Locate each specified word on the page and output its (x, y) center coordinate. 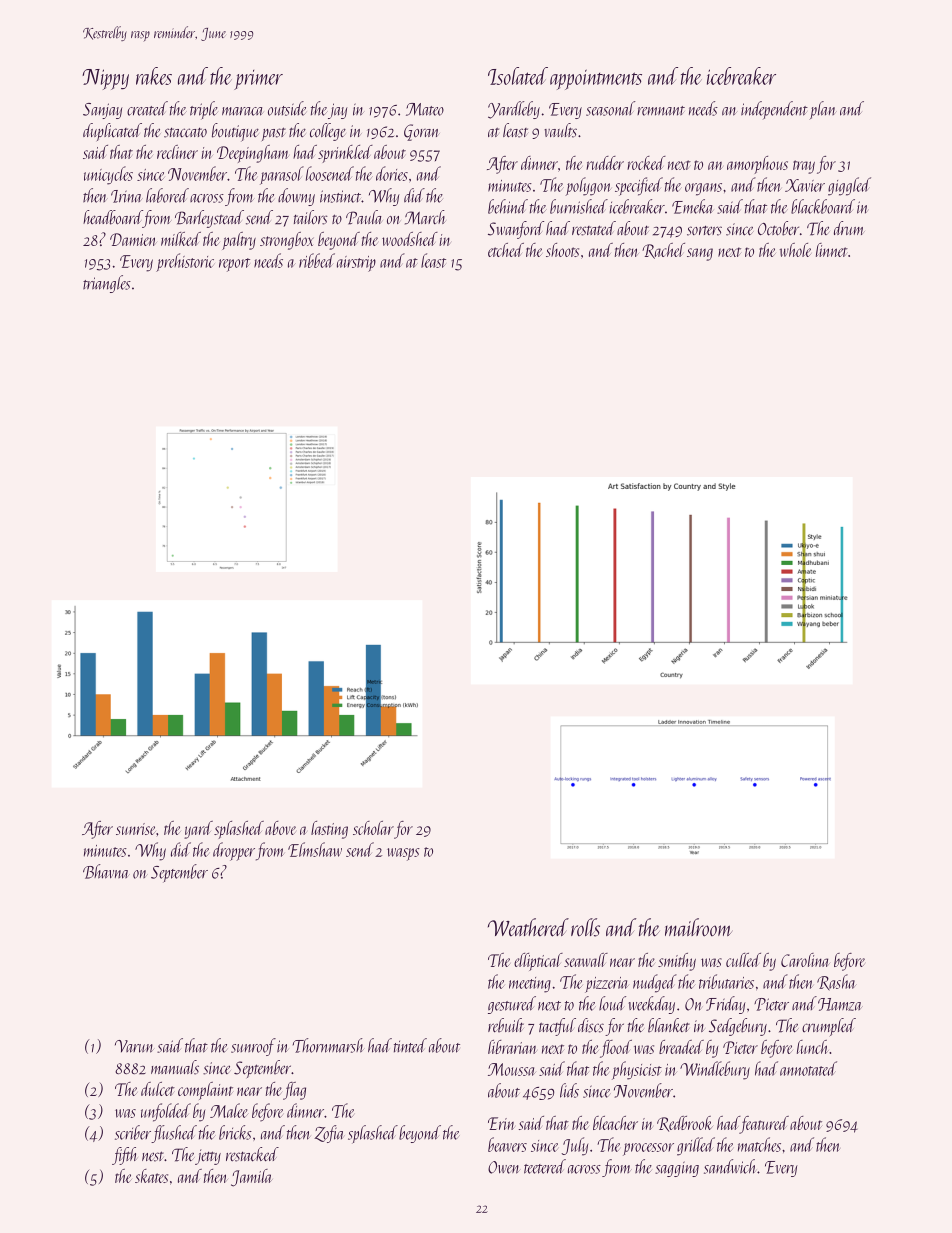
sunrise (136, 829)
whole (795, 250)
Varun (134, 1046)
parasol (282, 175)
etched (506, 250)
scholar (373, 828)
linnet (832, 250)
